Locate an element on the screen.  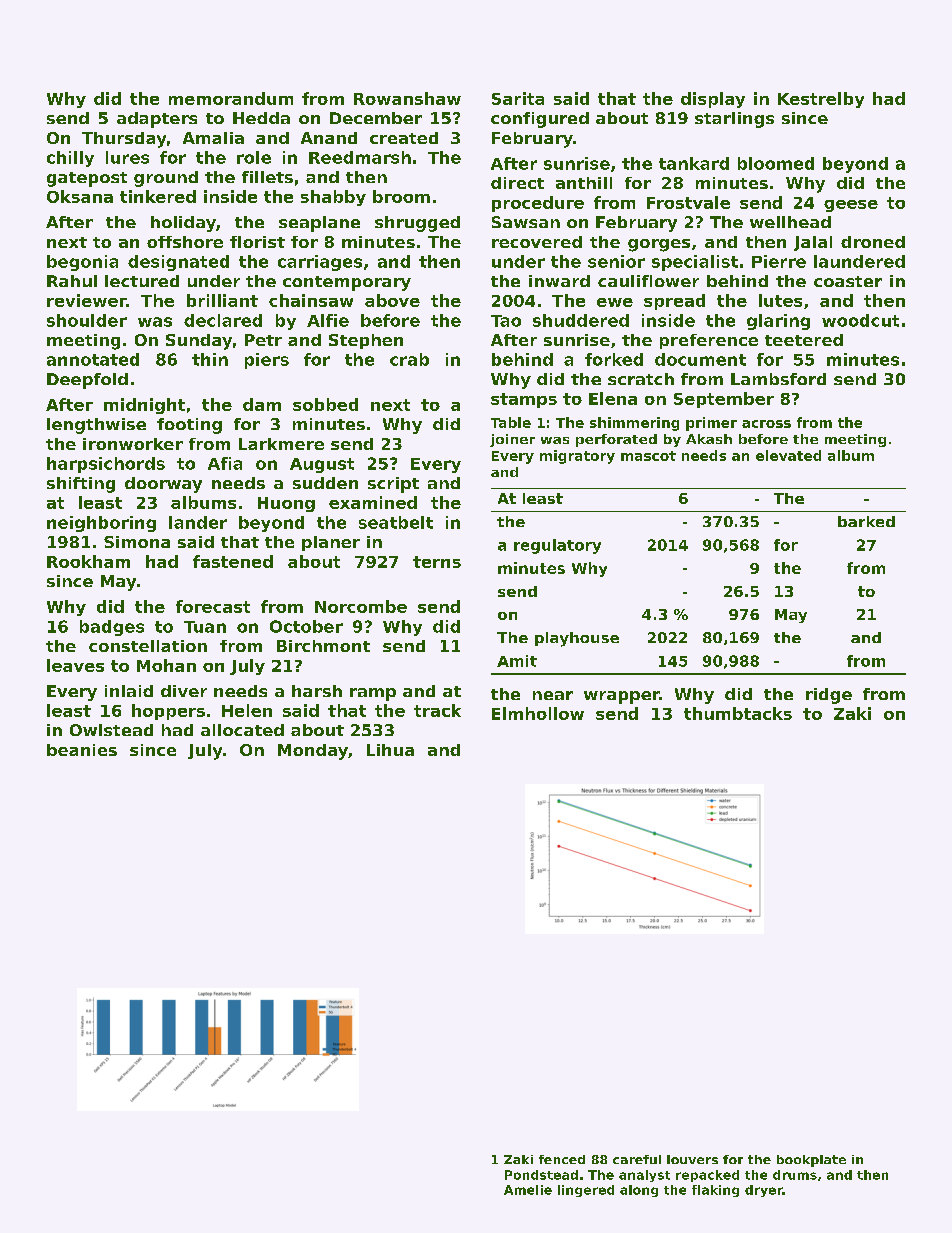
Pondstead is located at coordinates (541, 1175).
